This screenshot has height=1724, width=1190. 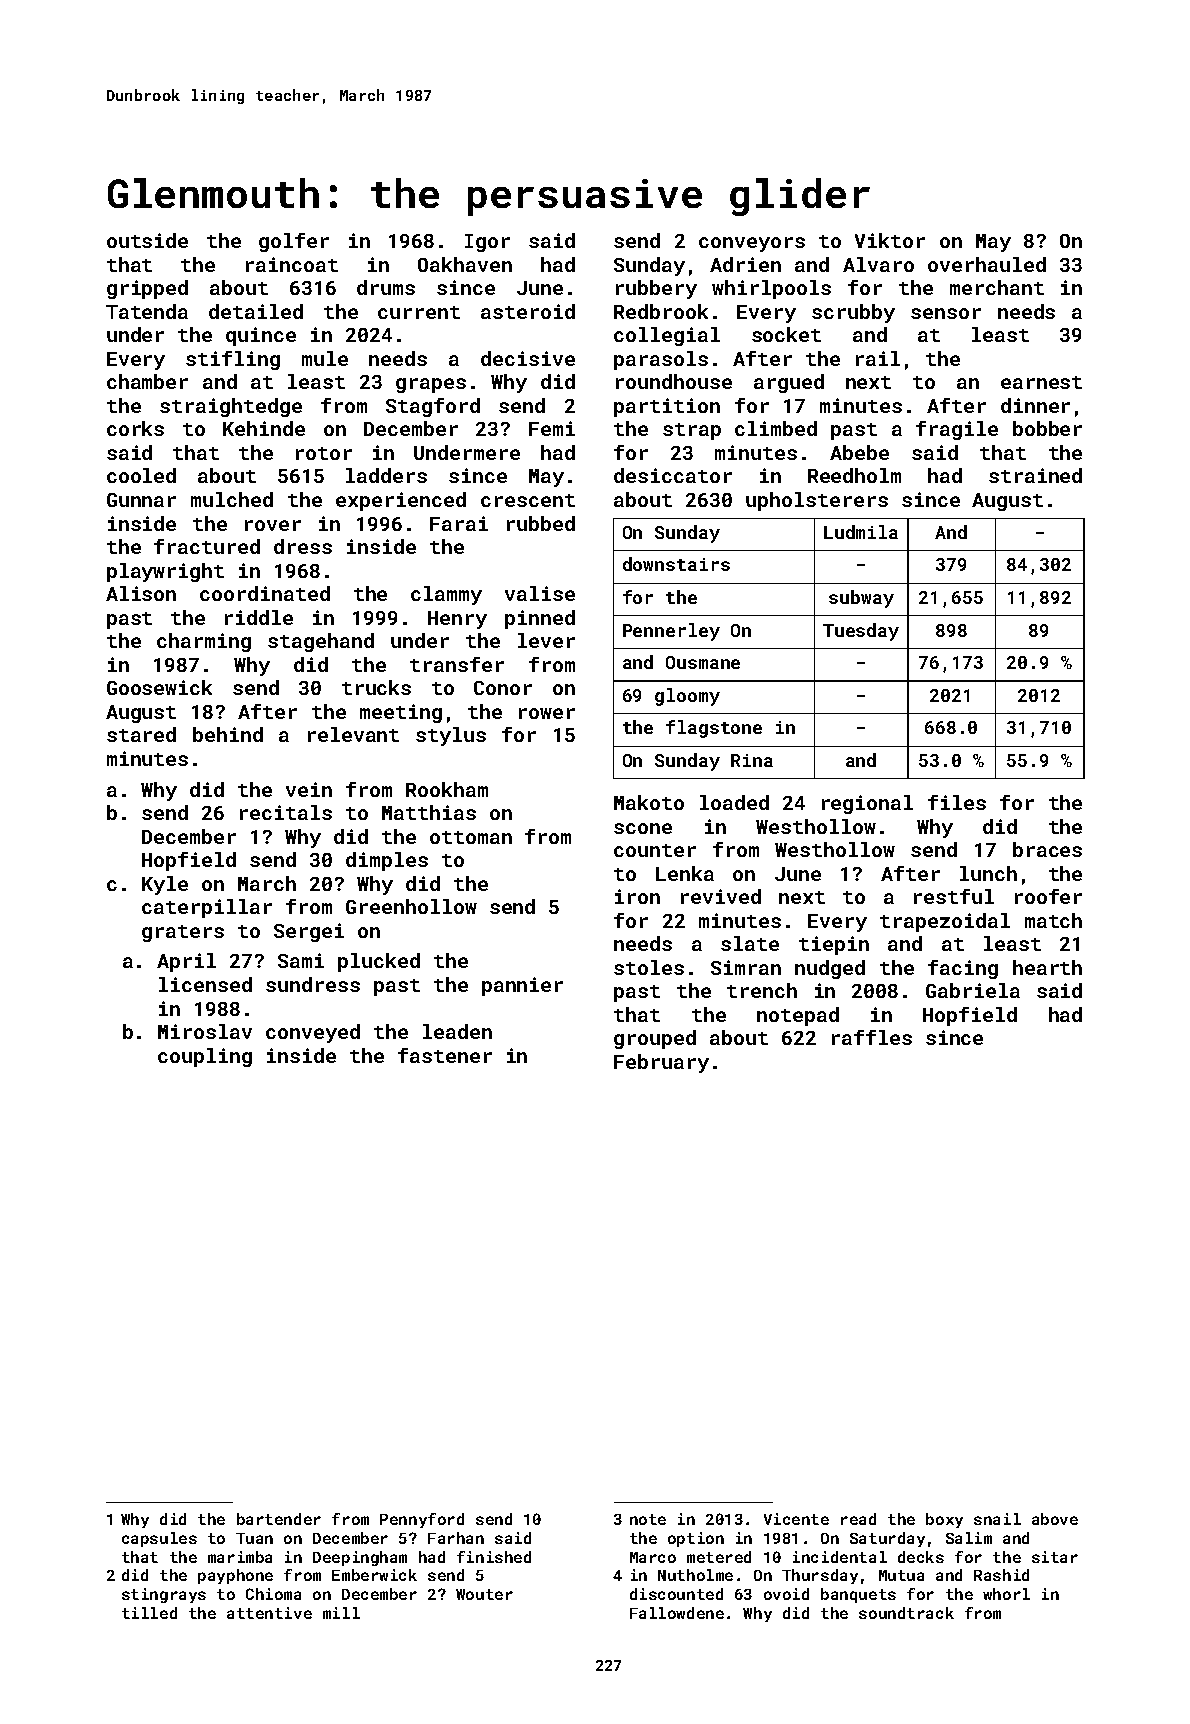 What do you see at coordinates (796, 1519) in the screenshot?
I see `Vicente` at bounding box center [796, 1519].
